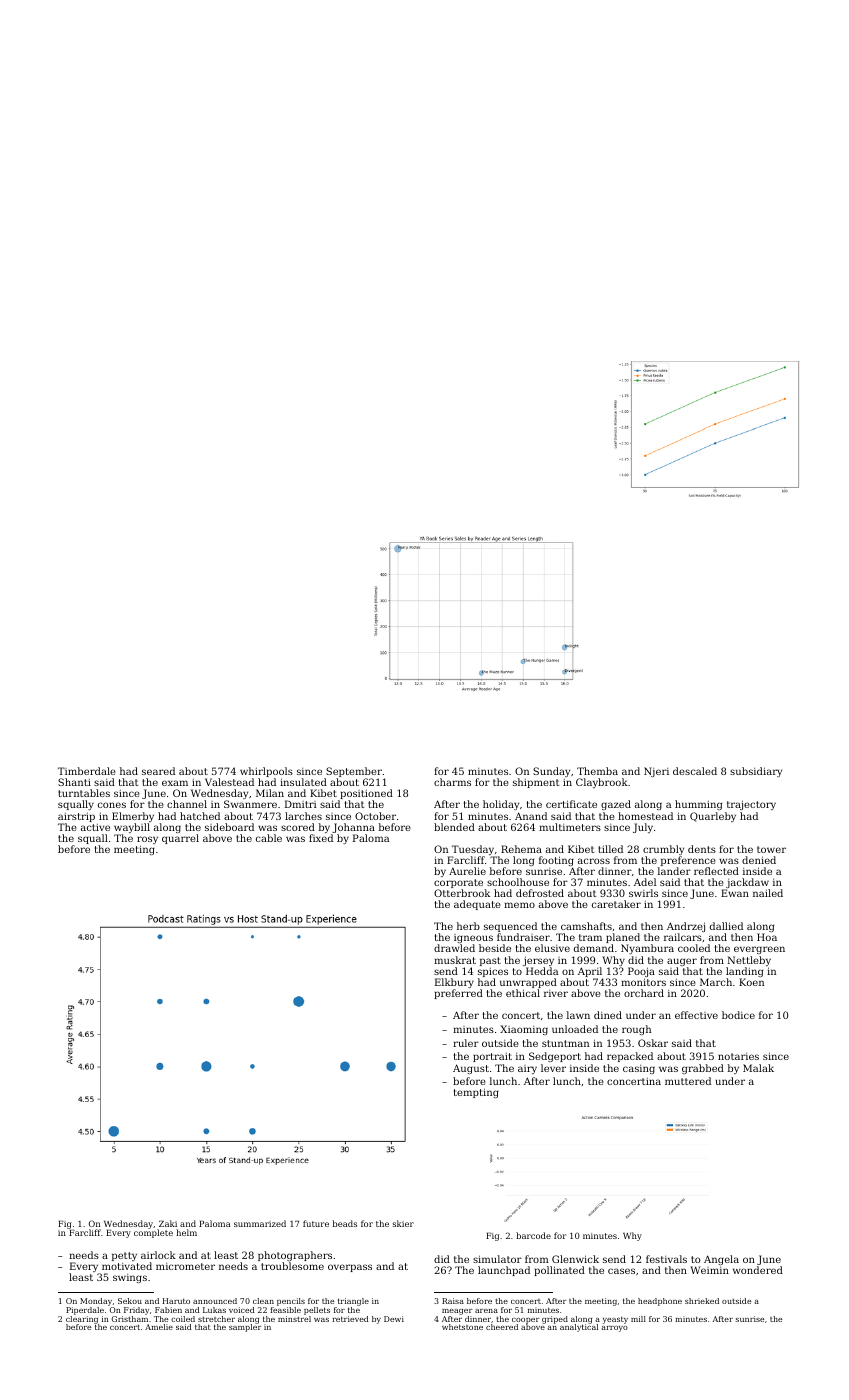  What do you see at coordinates (759, 950) in the screenshot?
I see `evergreen` at bounding box center [759, 950].
